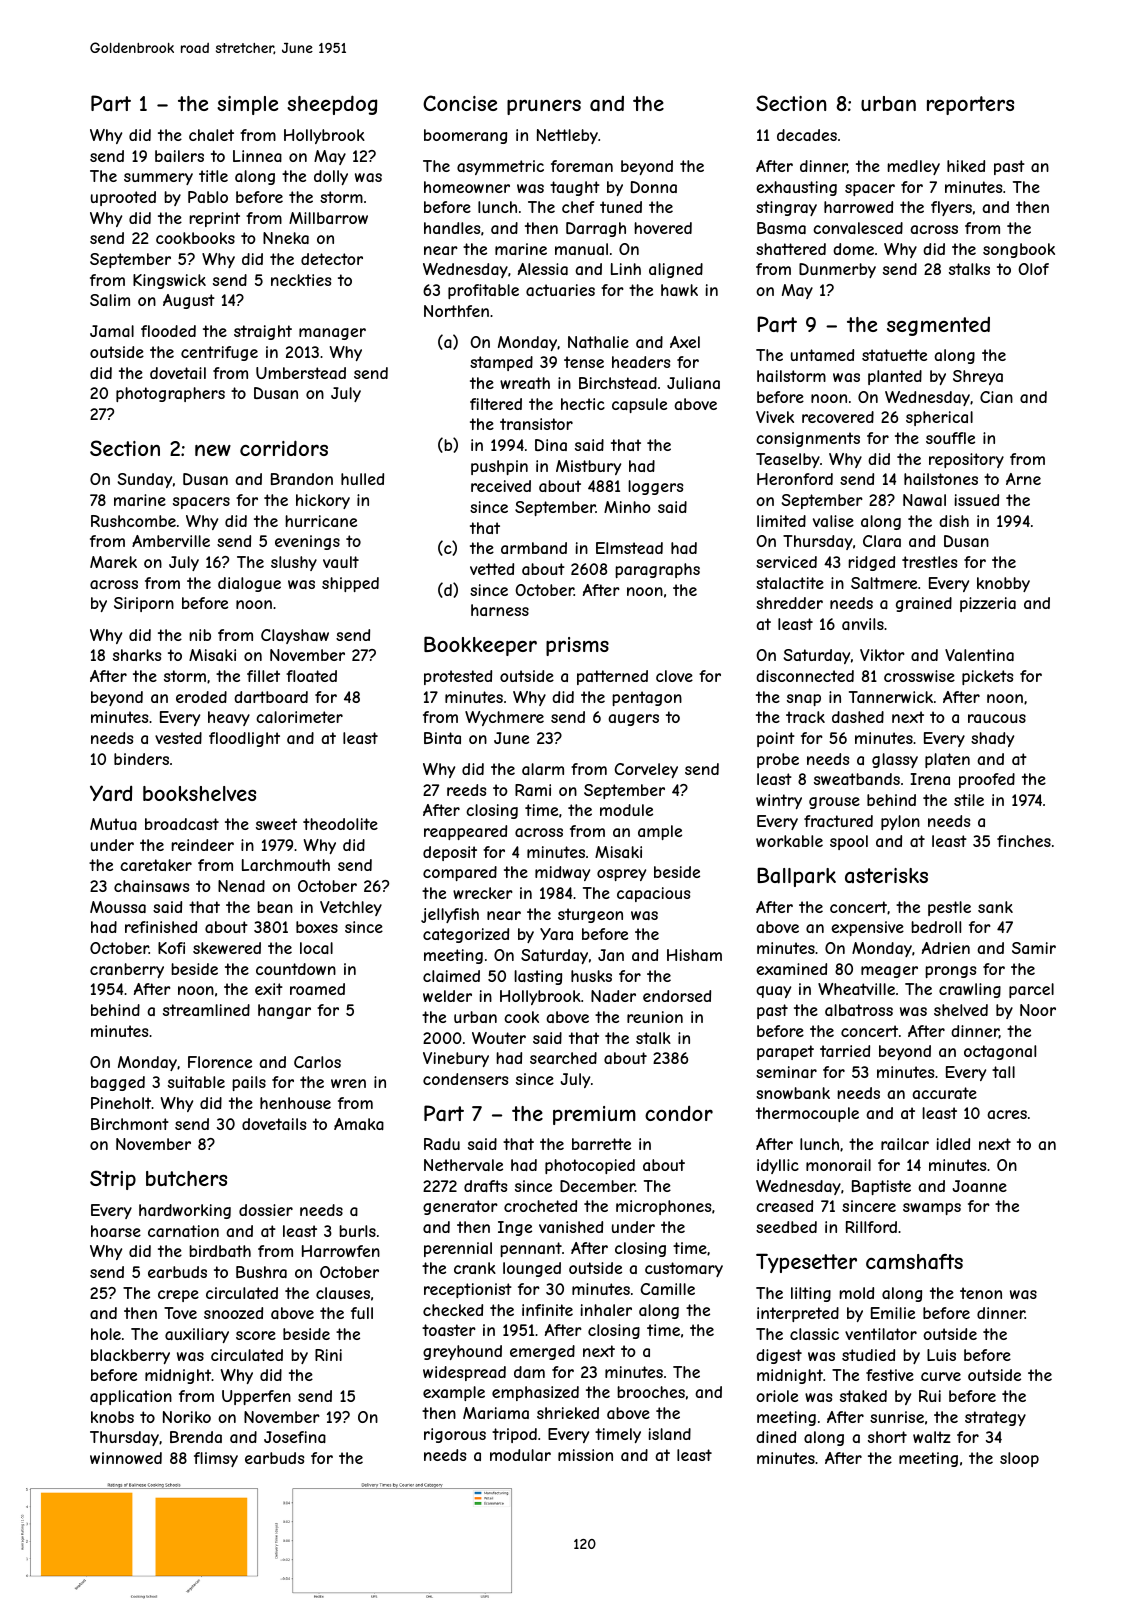 This screenshot has height=1622, width=1147. Describe the element at coordinates (520, 1455) in the screenshot. I see `modular` at that location.
